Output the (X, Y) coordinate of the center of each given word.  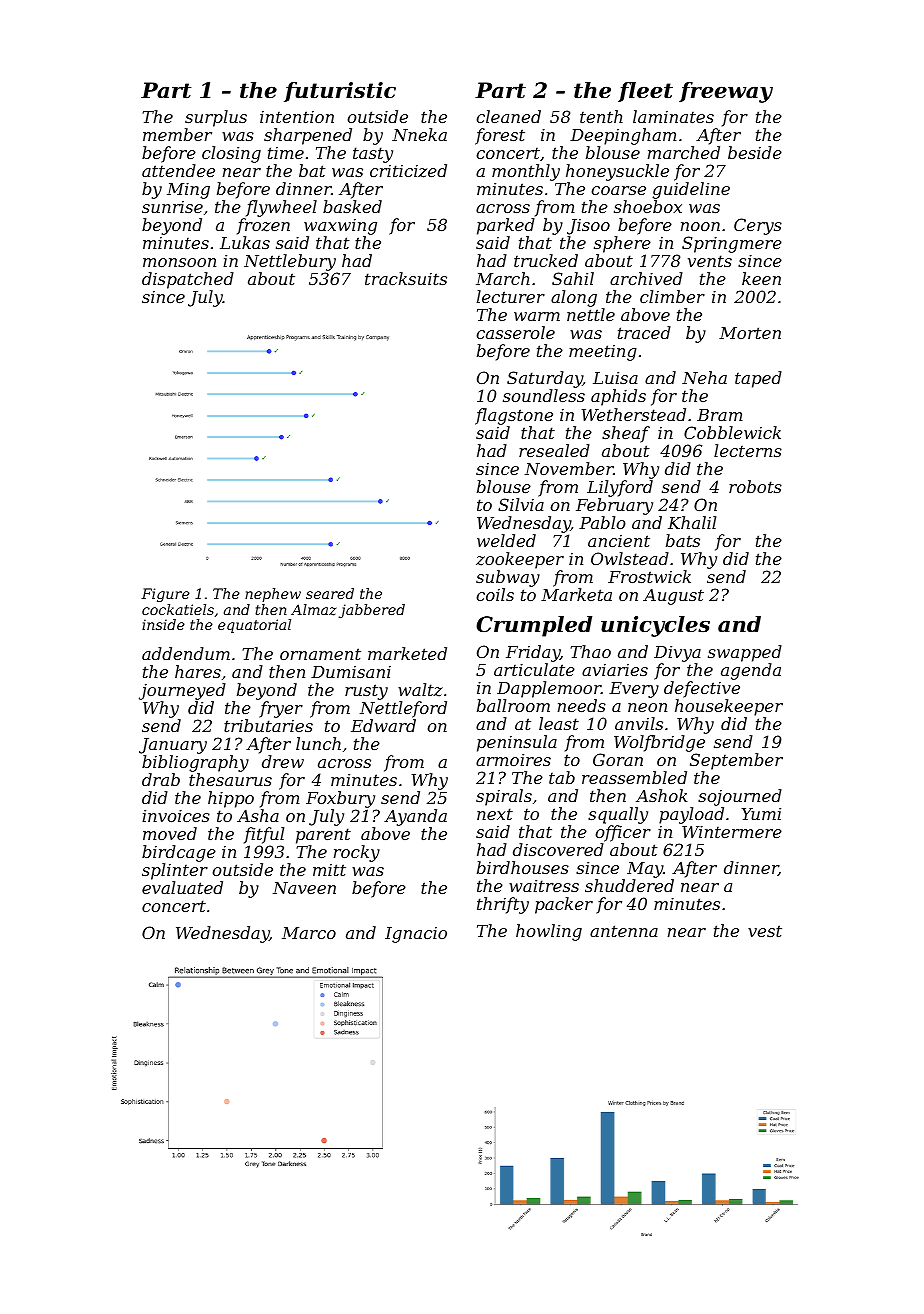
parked (506, 226)
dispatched (188, 280)
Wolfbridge (659, 743)
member (177, 134)
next (495, 814)
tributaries (268, 725)
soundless (544, 395)
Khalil (692, 522)
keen (761, 278)
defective (702, 689)
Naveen (304, 888)
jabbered (372, 611)
